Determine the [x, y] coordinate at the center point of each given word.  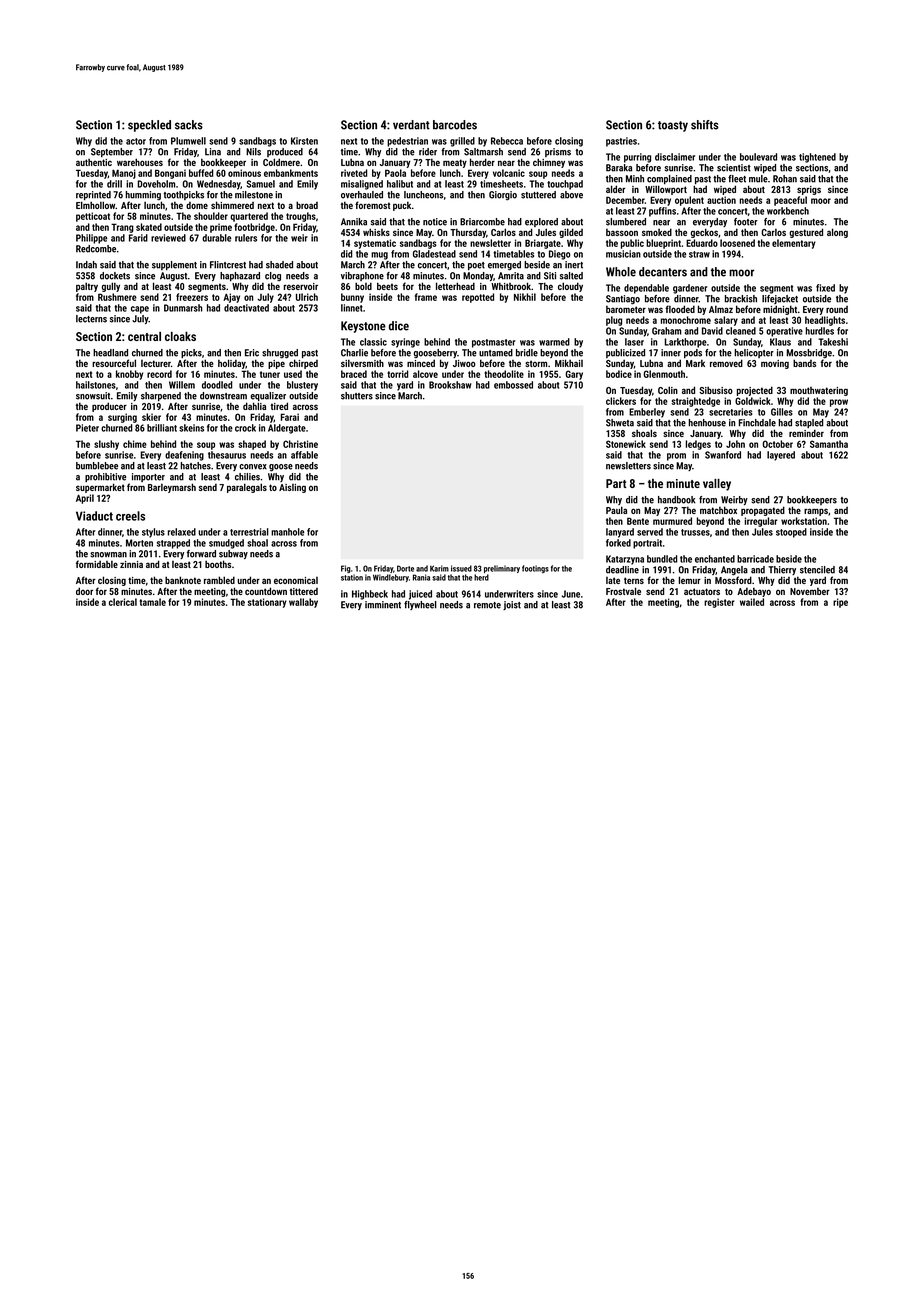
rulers [246, 238]
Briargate [543, 244]
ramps [816, 512]
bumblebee [97, 466]
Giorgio [503, 196]
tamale [152, 602]
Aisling [292, 488]
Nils [253, 152]
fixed [825, 288]
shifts [705, 125]
